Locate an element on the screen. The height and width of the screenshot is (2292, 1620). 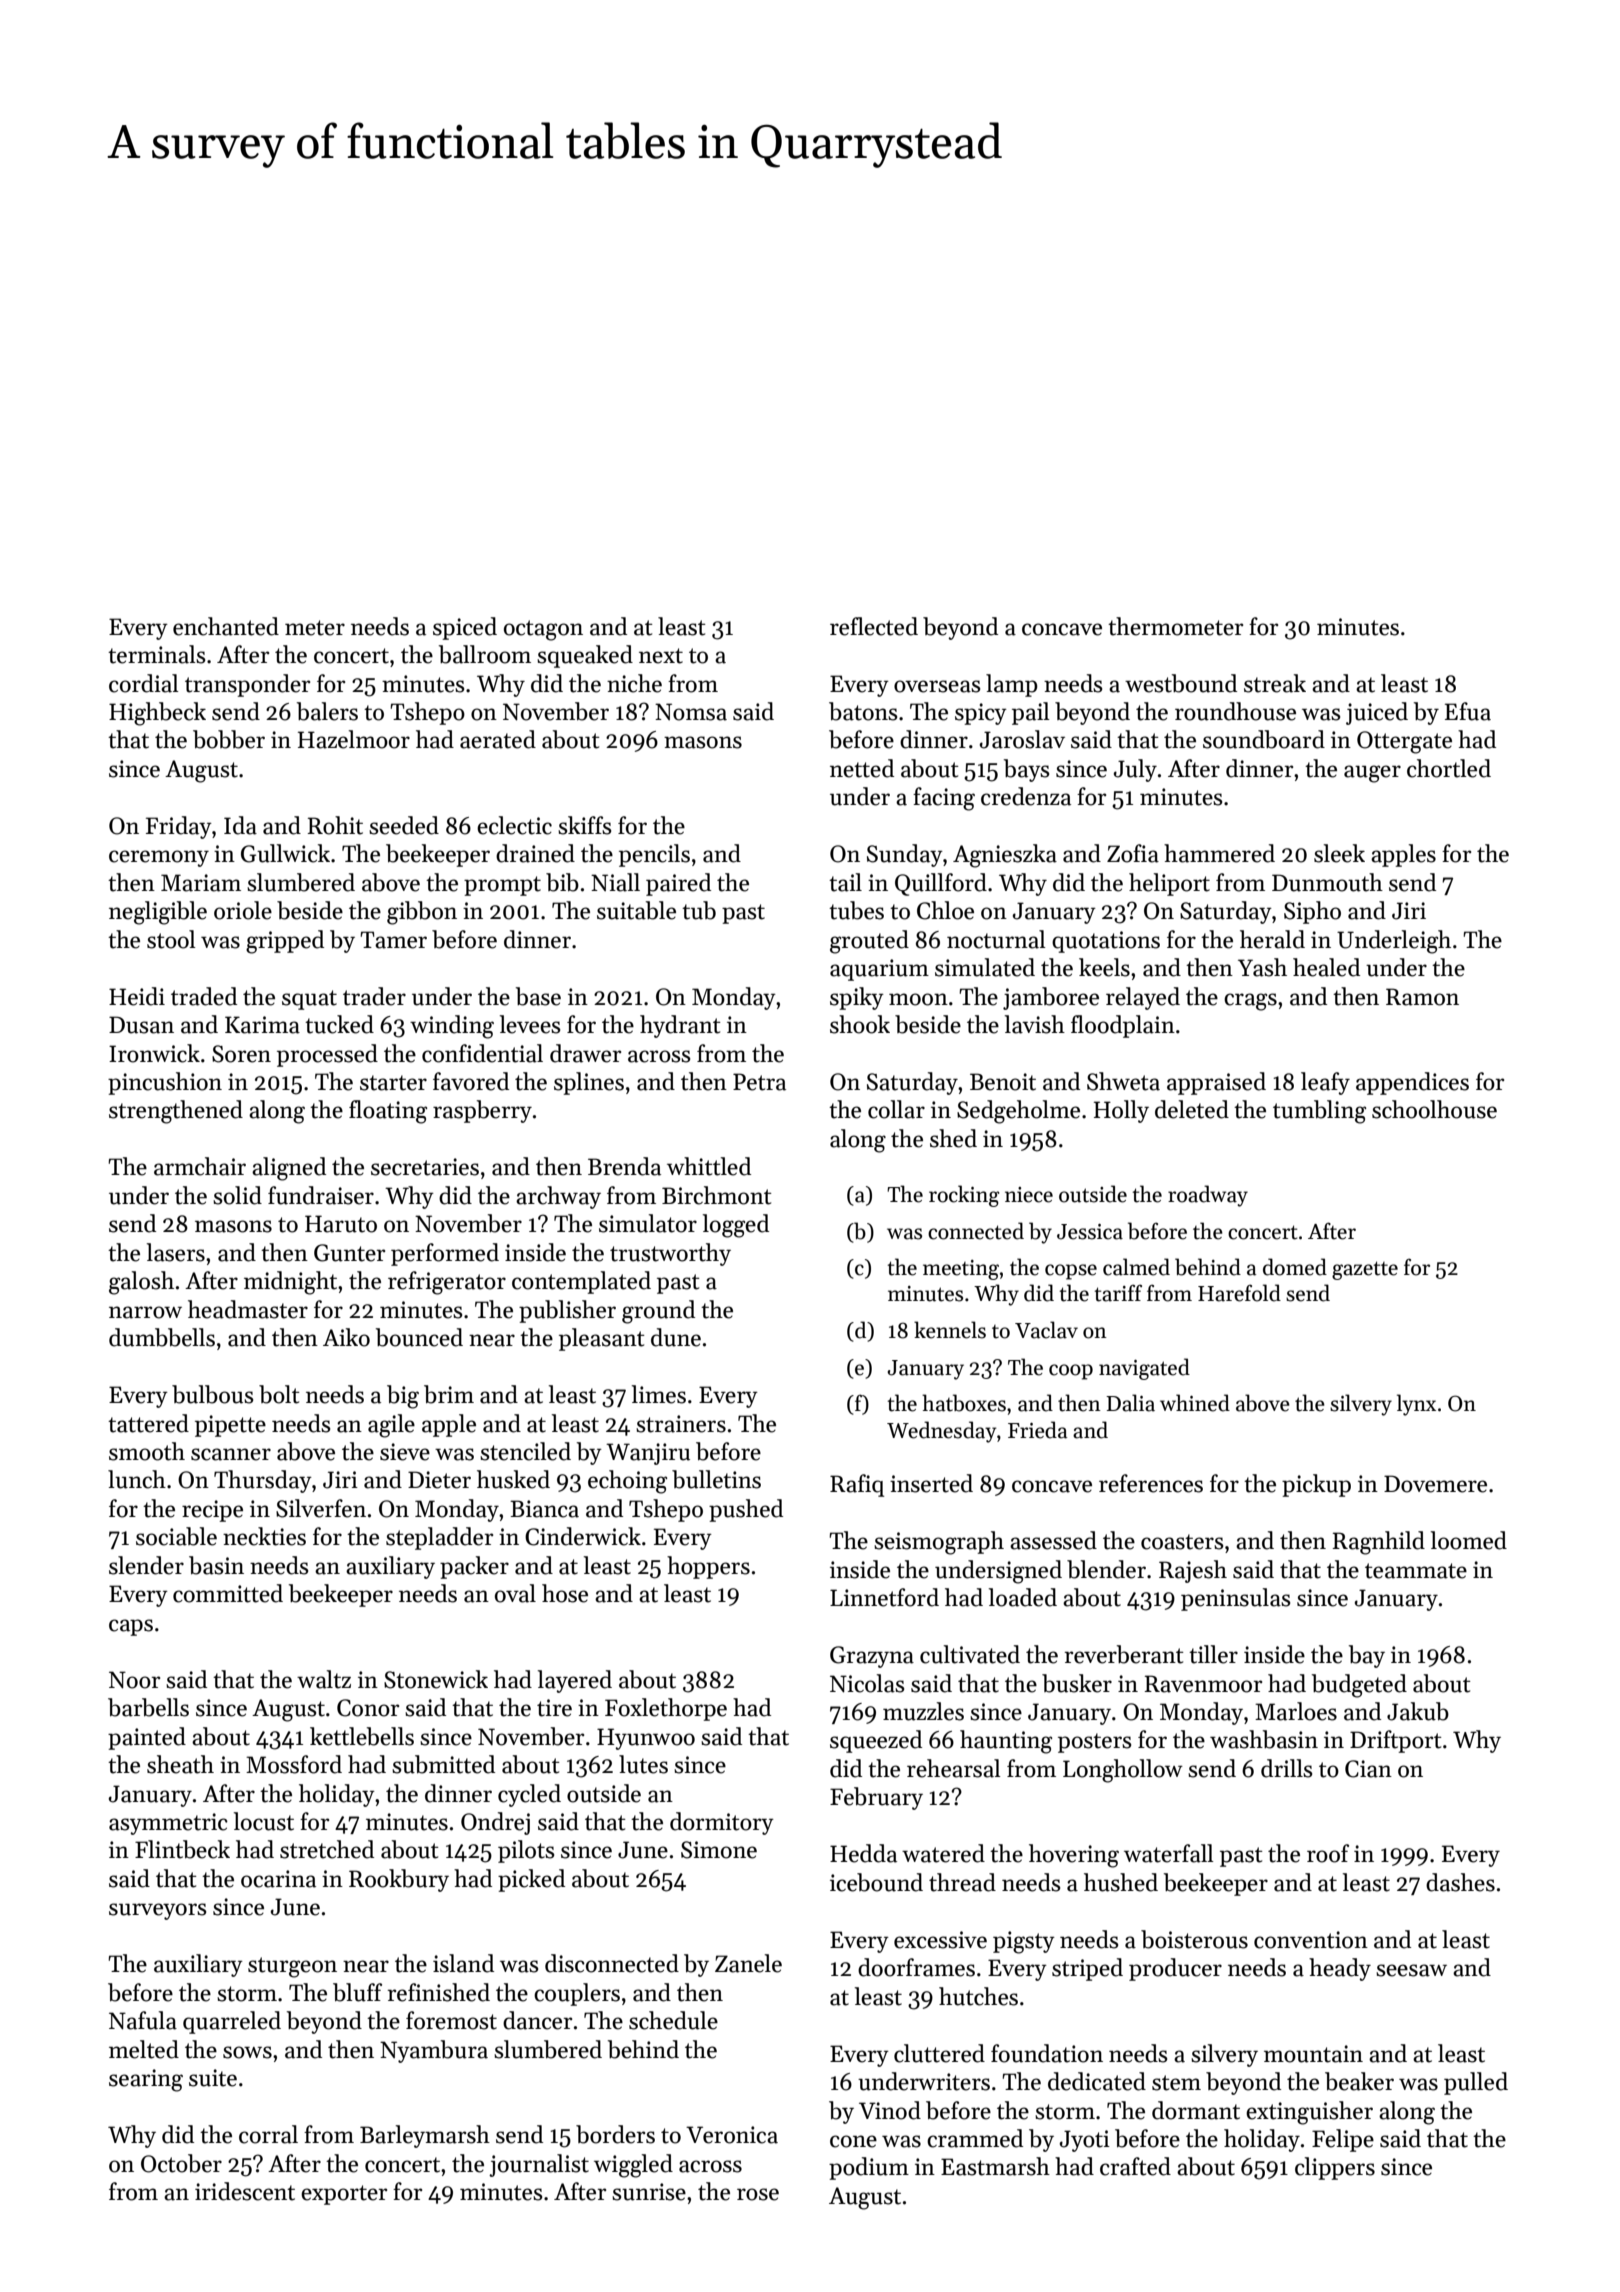
spicy is located at coordinates (981, 714).
